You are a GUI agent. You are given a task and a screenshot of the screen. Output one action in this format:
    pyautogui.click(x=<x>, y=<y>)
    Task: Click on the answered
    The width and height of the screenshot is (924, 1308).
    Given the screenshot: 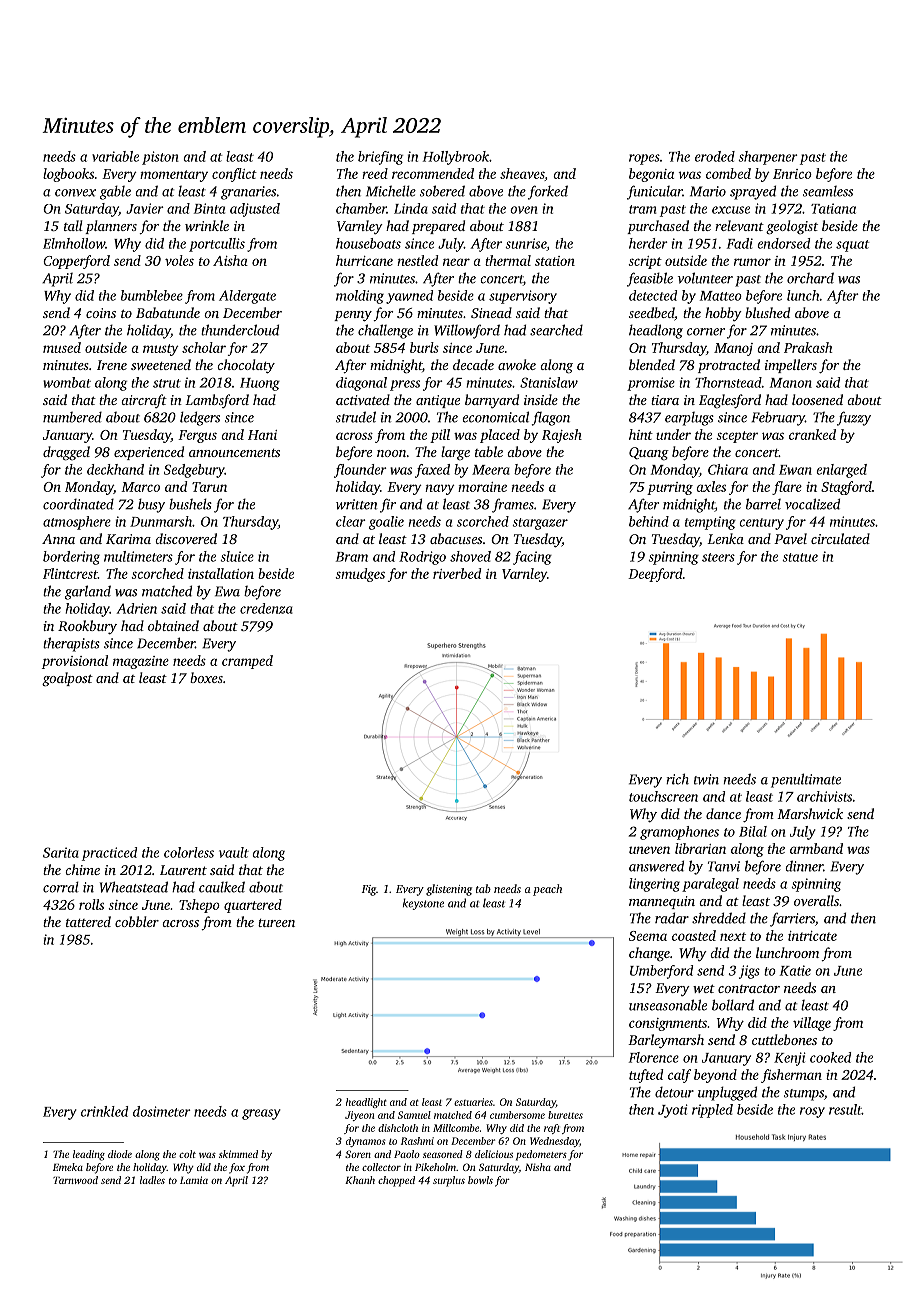 What is the action you would take?
    pyautogui.click(x=656, y=866)
